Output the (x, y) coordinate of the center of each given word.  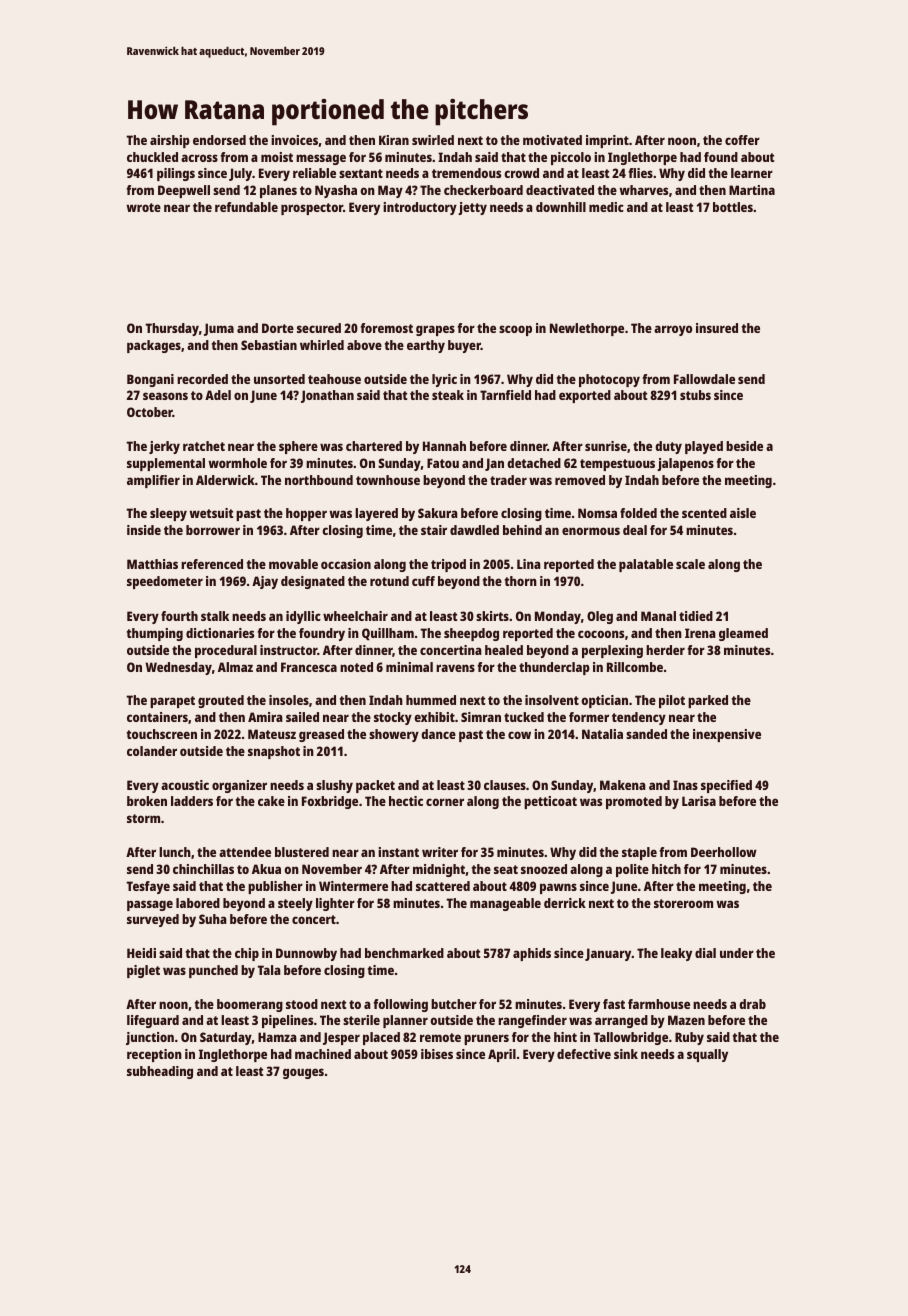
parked (708, 701)
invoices (294, 140)
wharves (644, 190)
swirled (433, 140)
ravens (455, 668)
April (502, 1055)
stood (302, 1004)
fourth (179, 616)
